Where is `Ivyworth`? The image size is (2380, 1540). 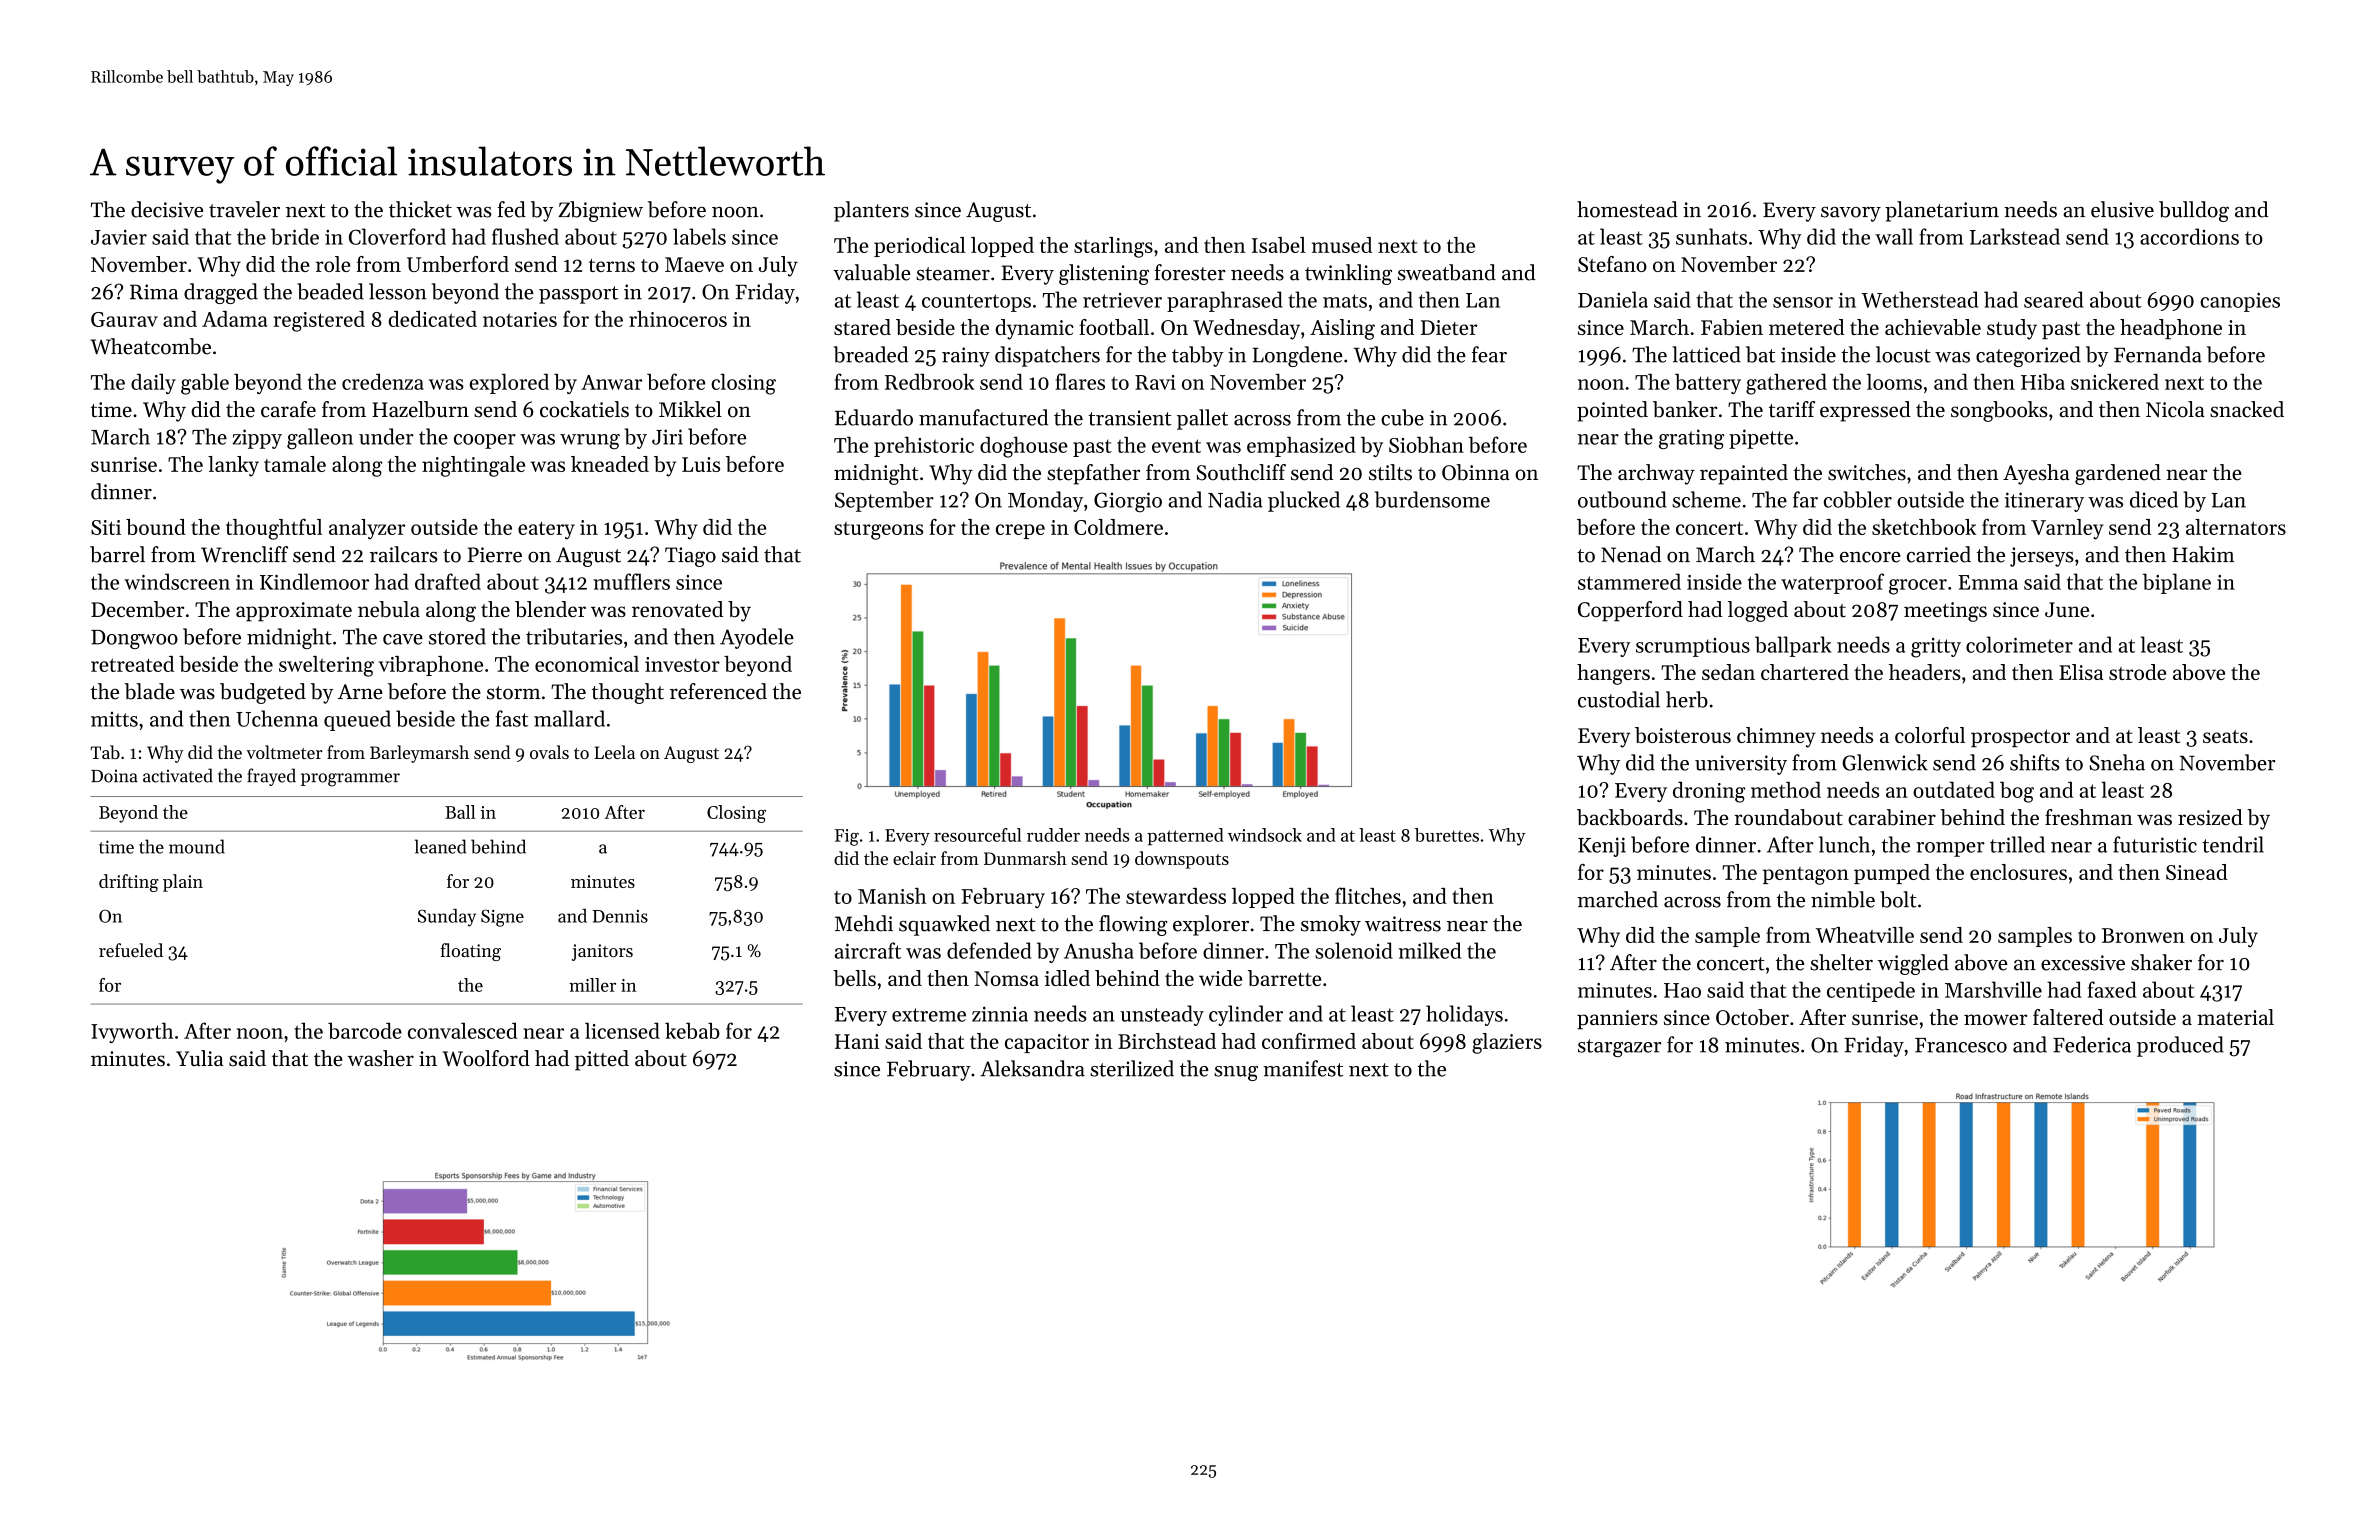
Ivyworth is located at coordinates (132, 1032).
